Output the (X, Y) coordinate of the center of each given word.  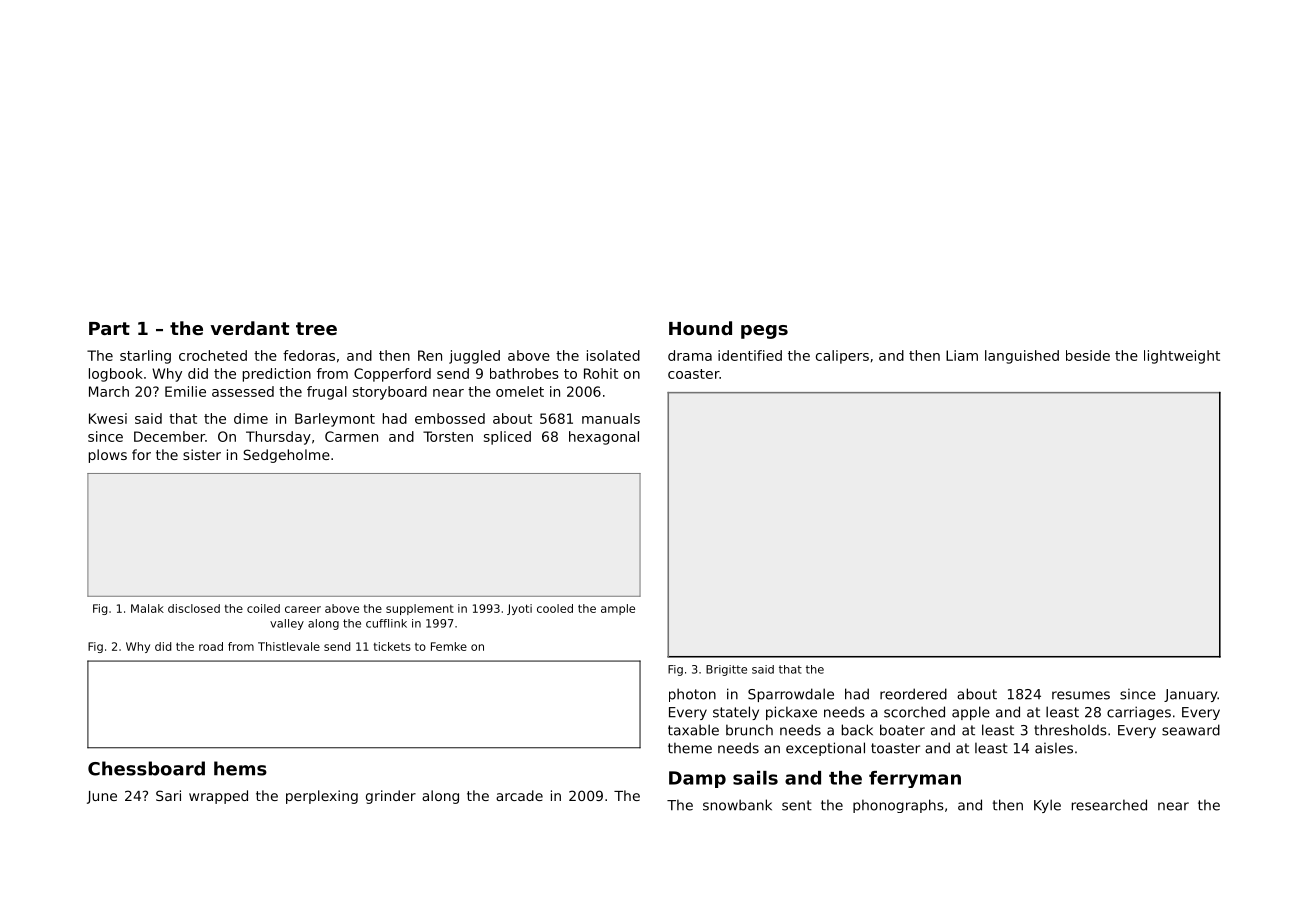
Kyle (1047, 806)
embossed (450, 418)
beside (1088, 355)
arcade (519, 795)
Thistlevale (289, 646)
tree (316, 328)
